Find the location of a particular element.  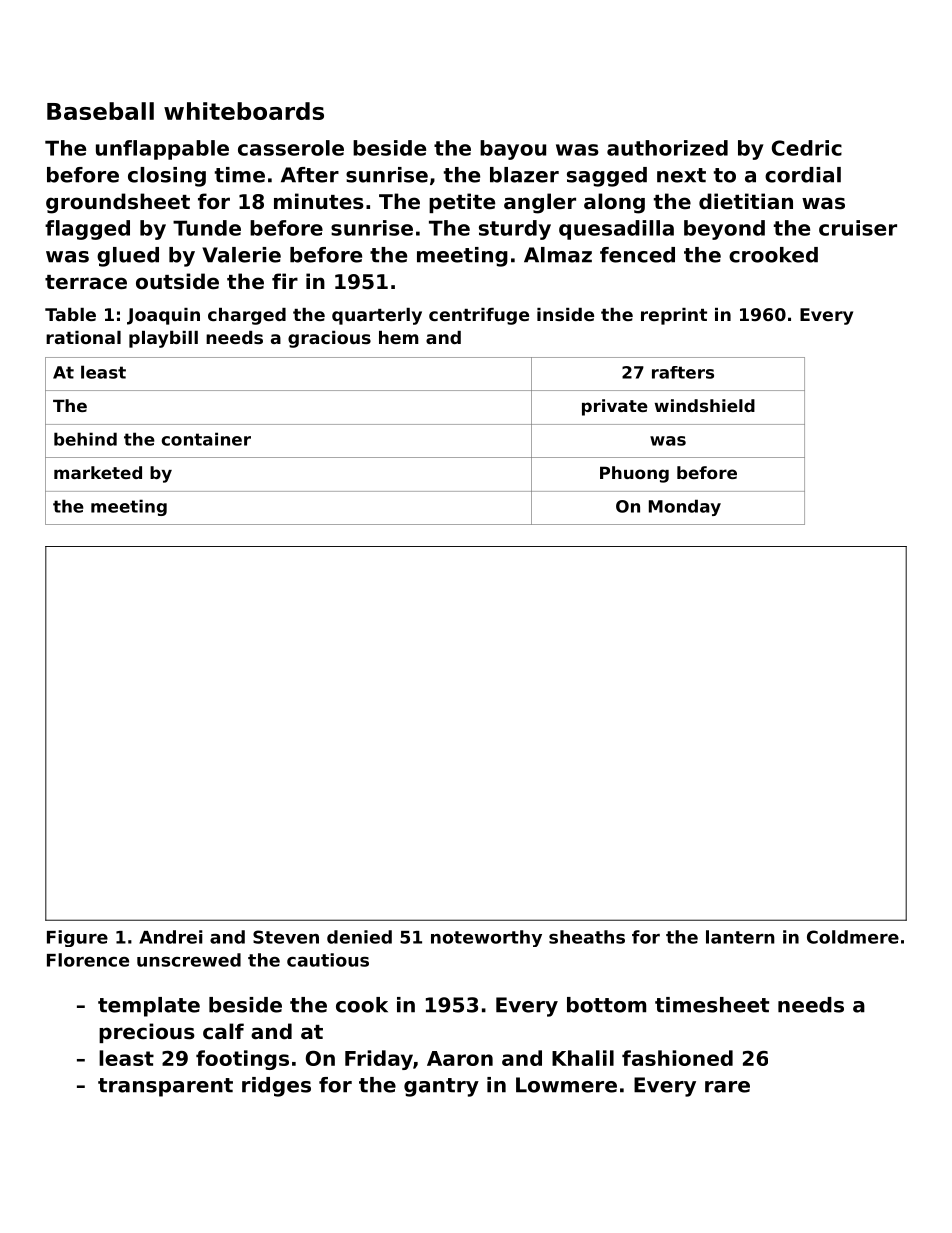

authorized is located at coordinates (667, 148).
